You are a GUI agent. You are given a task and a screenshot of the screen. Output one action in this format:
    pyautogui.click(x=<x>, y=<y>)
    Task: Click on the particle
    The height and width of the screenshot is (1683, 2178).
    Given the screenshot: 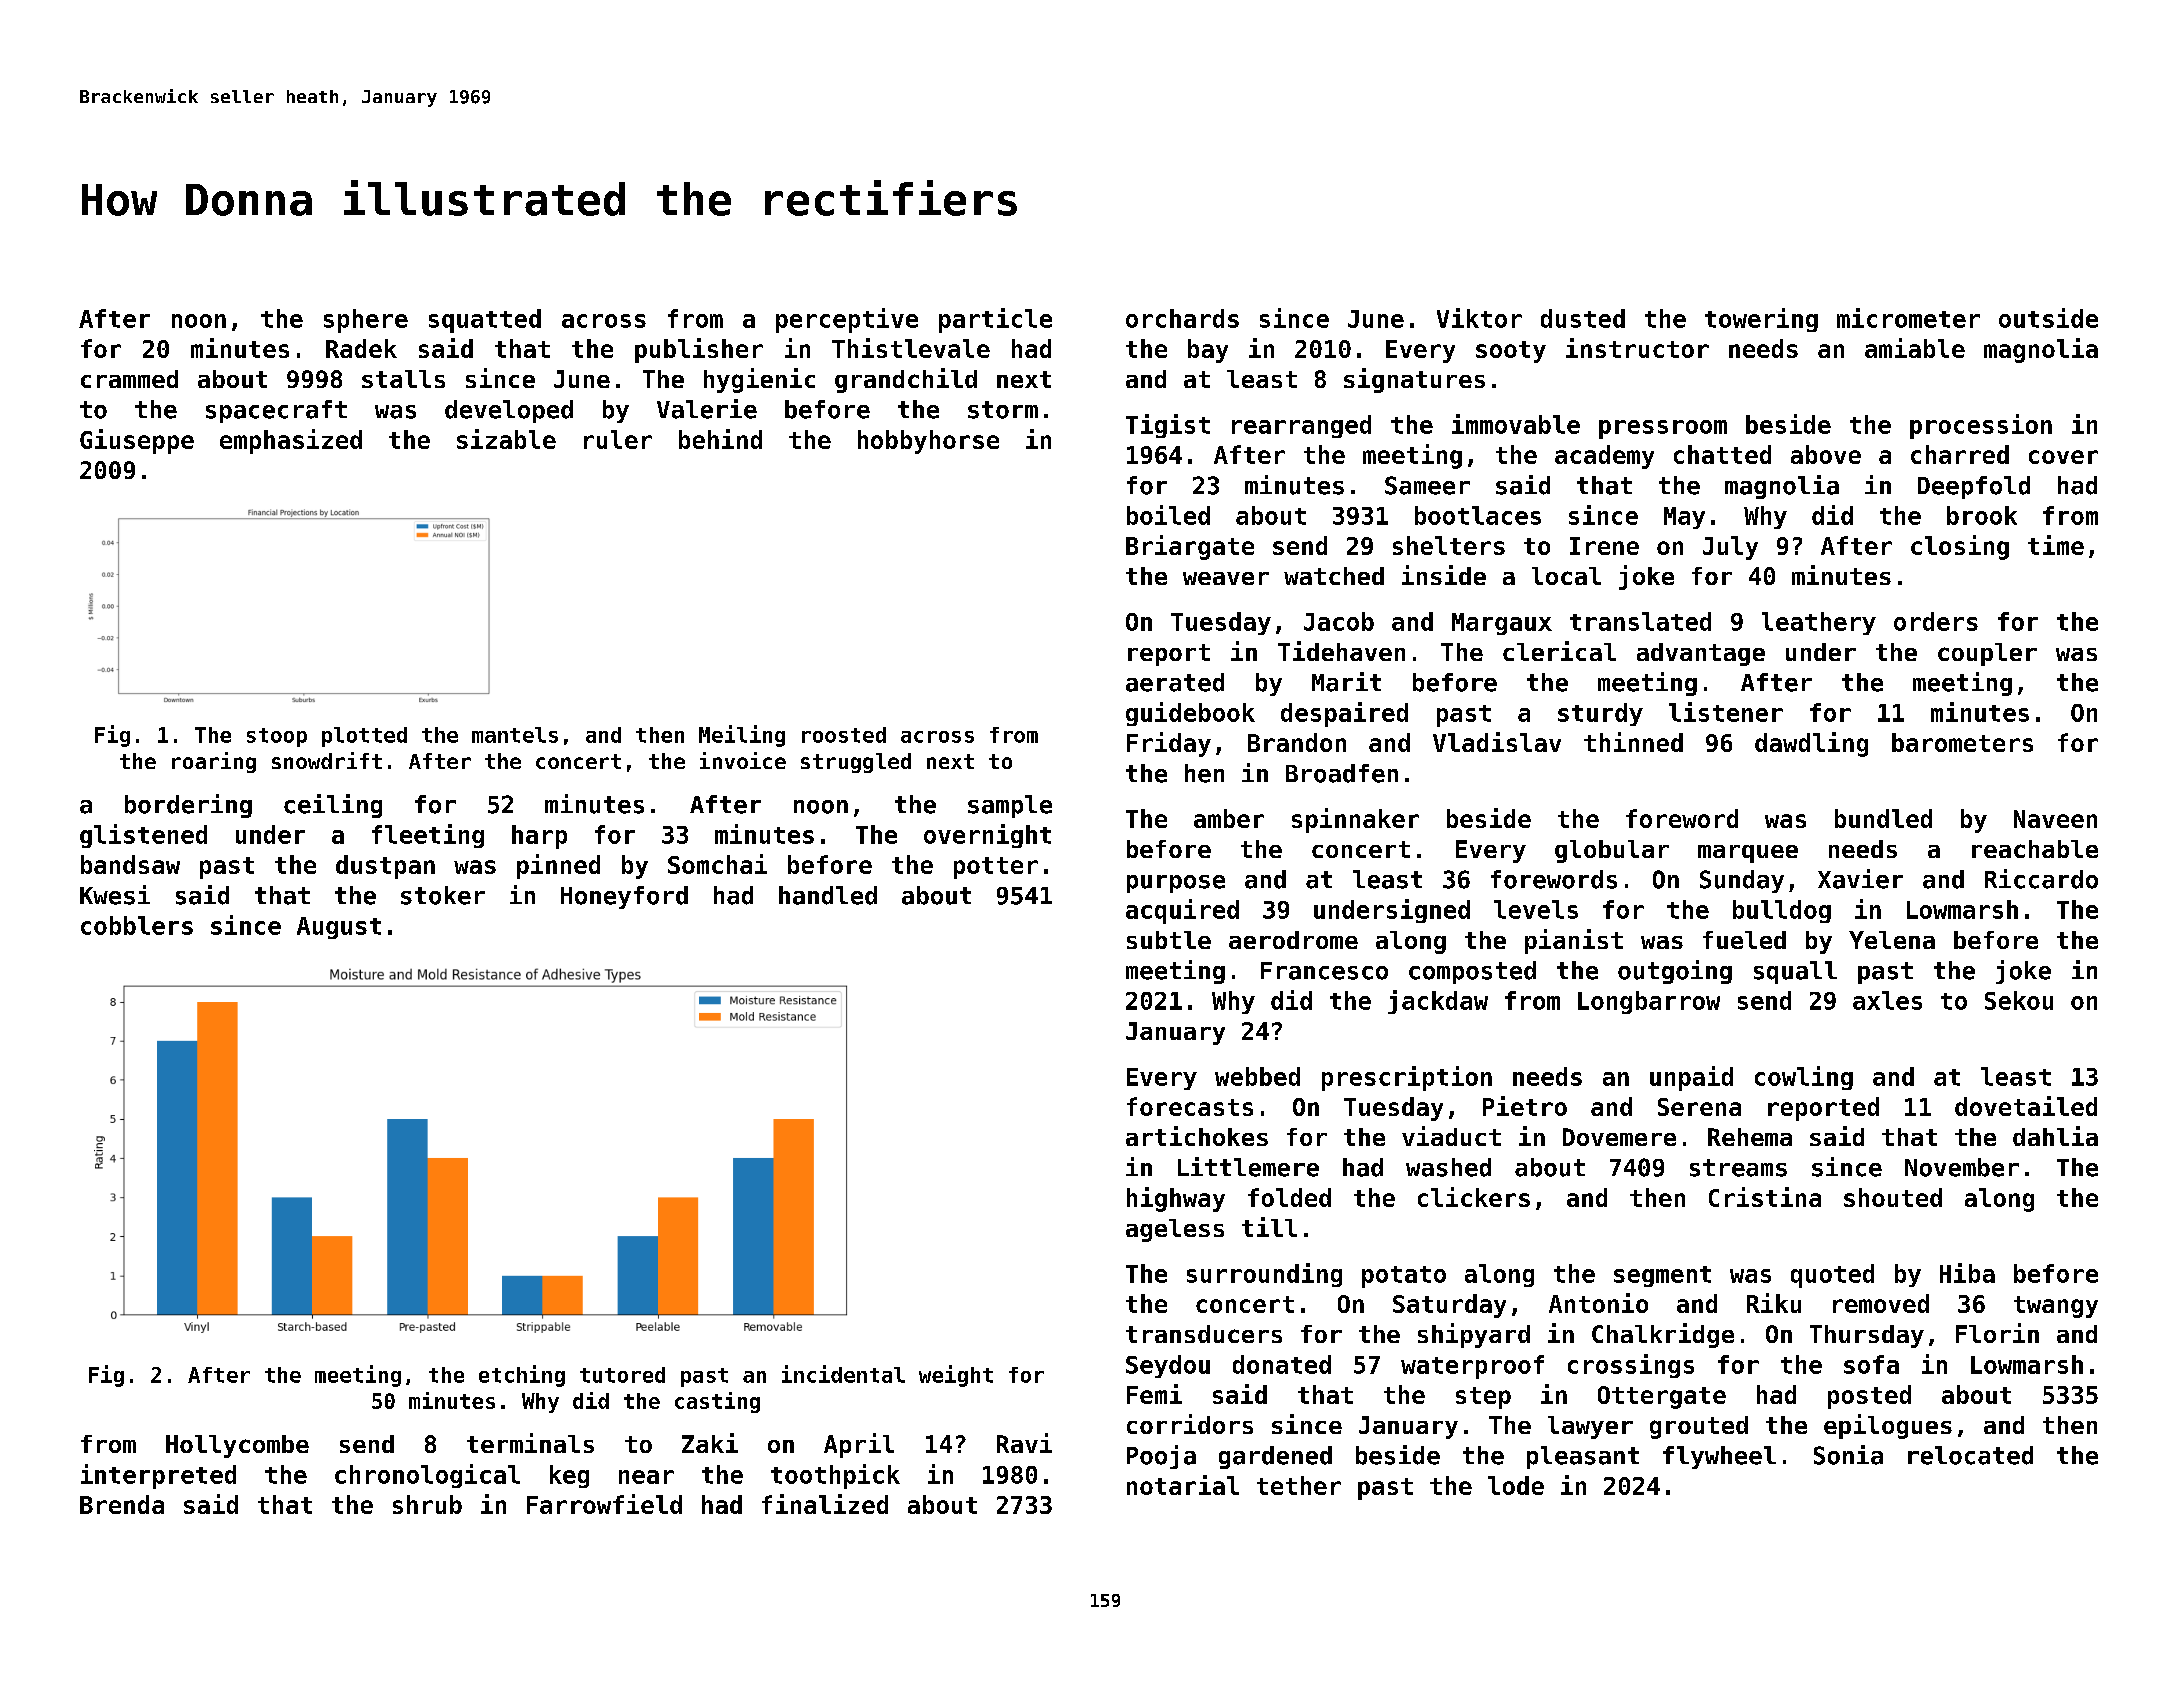 What is the action you would take?
    pyautogui.click(x=995, y=320)
